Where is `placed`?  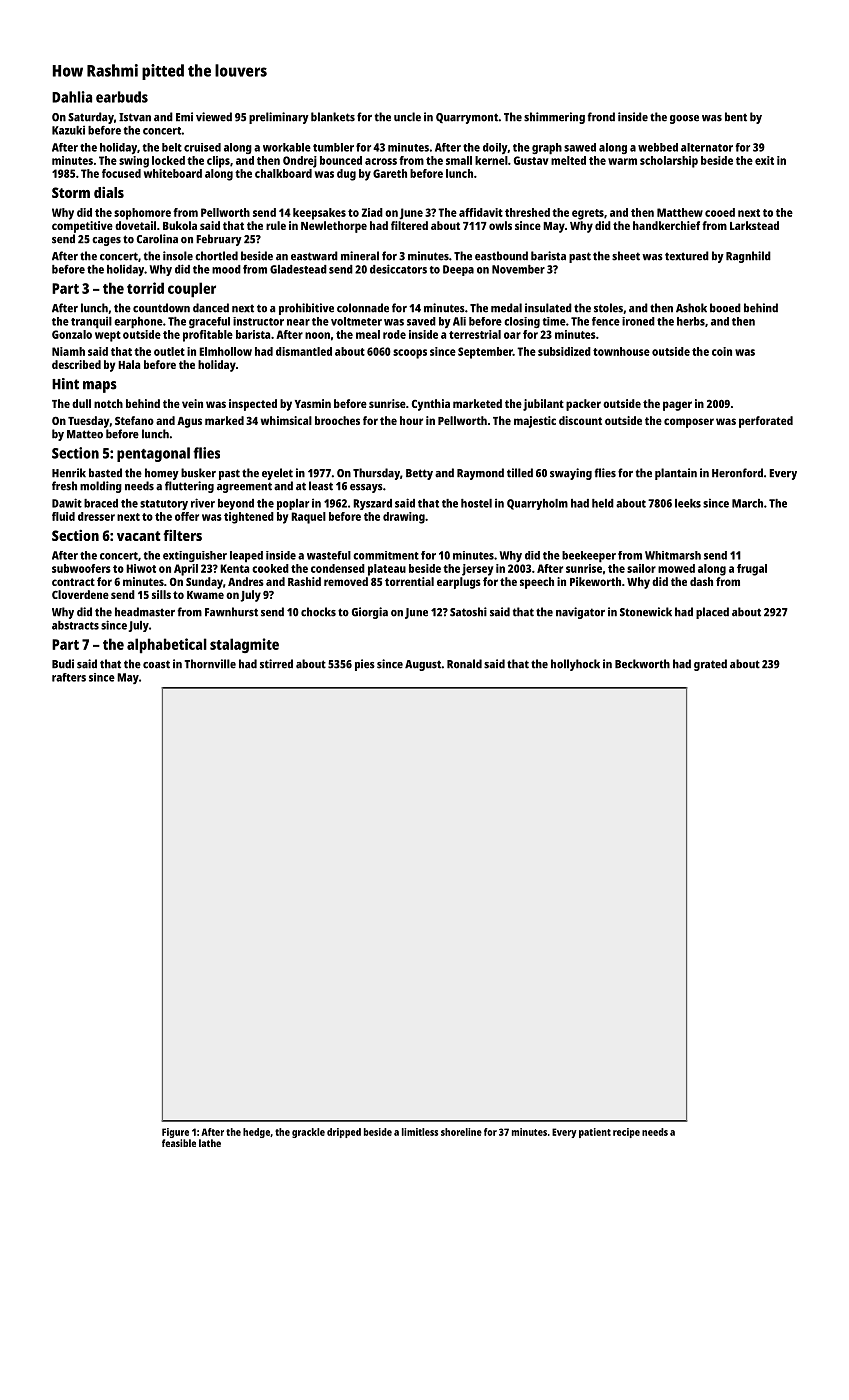 placed is located at coordinates (712, 613).
